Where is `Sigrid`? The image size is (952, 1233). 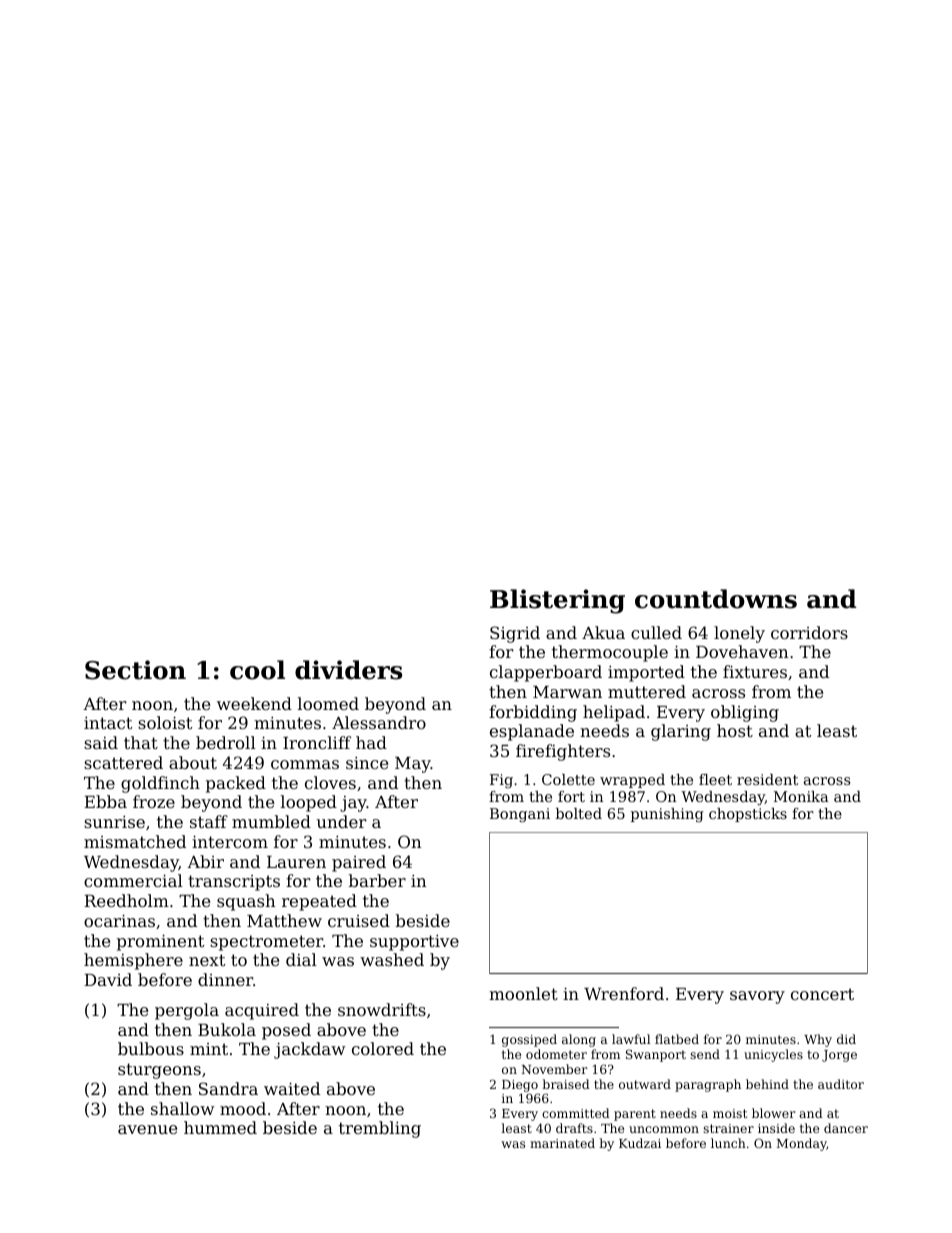
Sigrid is located at coordinates (515, 634).
